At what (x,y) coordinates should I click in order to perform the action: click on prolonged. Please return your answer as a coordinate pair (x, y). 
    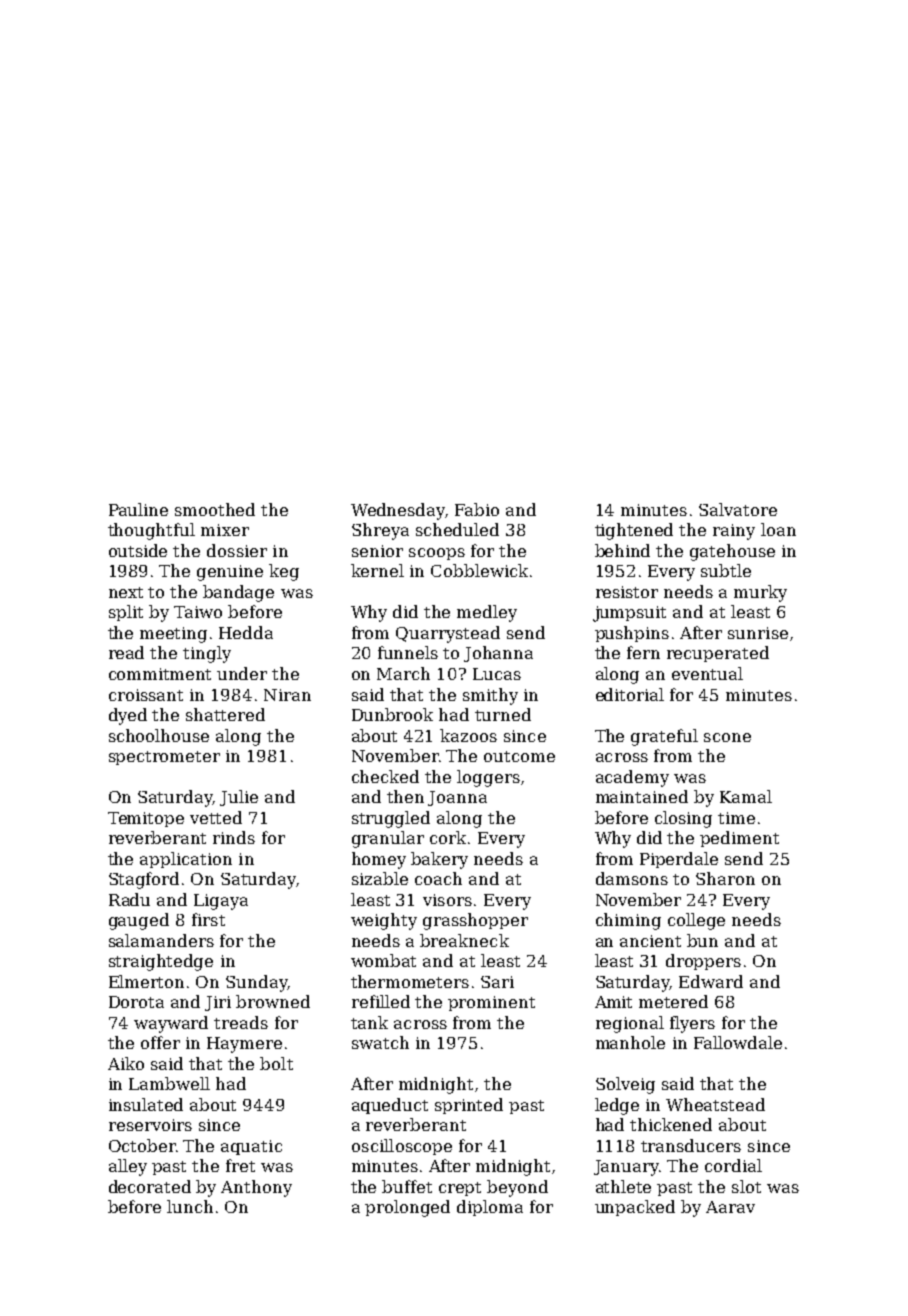
    Looking at the image, I should click on (407, 1208).
